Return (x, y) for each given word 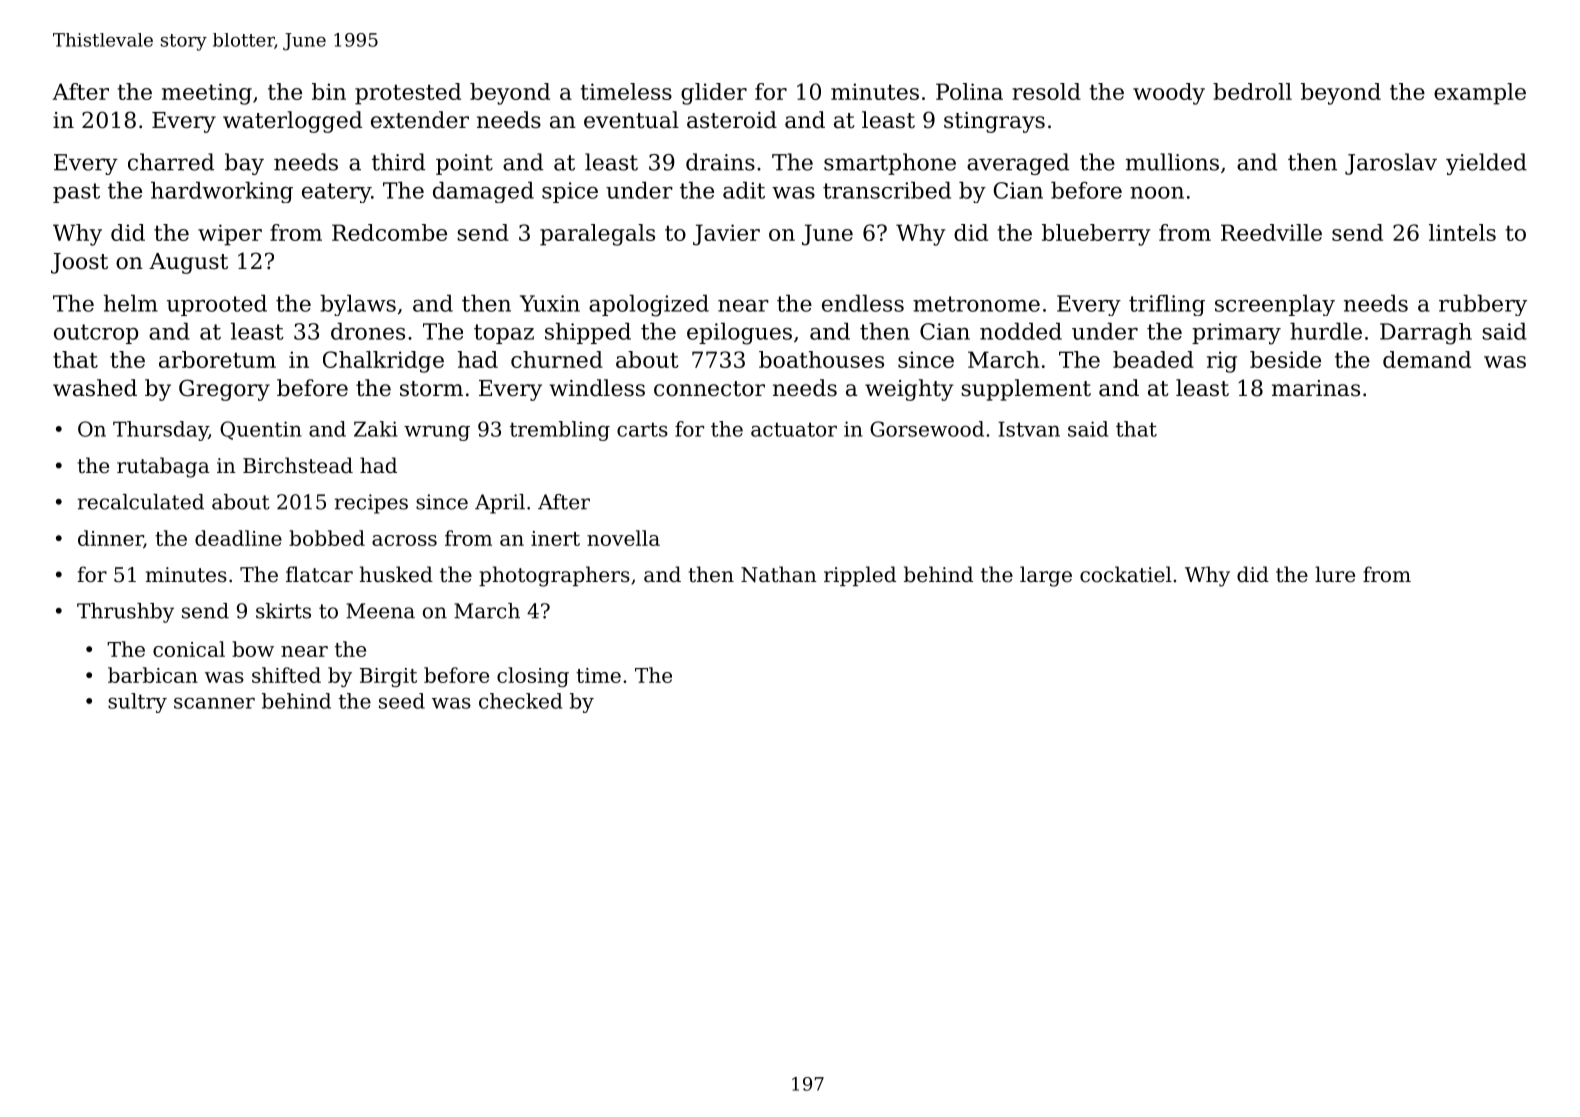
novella (623, 538)
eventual (631, 120)
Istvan (1029, 429)
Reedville (1271, 232)
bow (253, 649)
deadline (238, 538)
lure (1335, 574)
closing (533, 677)
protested (408, 94)
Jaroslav (1391, 164)
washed (95, 388)
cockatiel (1126, 574)
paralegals (597, 235)
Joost (79, 263)
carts (642, 429)
